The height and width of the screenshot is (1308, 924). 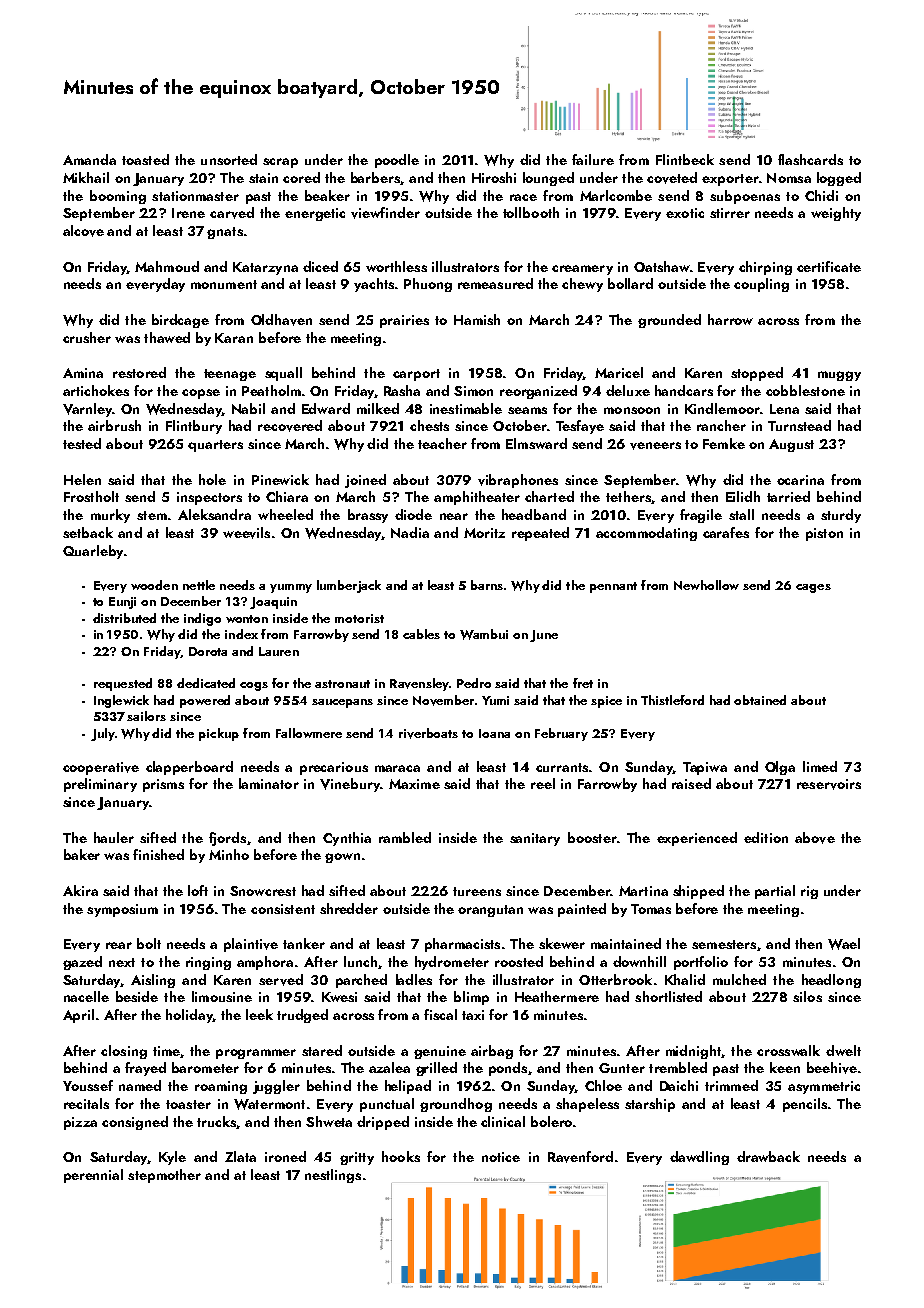 What do you see at coordinates (697, 839) in the screenshot?
I see `experienced` at bounding box center [697, 839].
